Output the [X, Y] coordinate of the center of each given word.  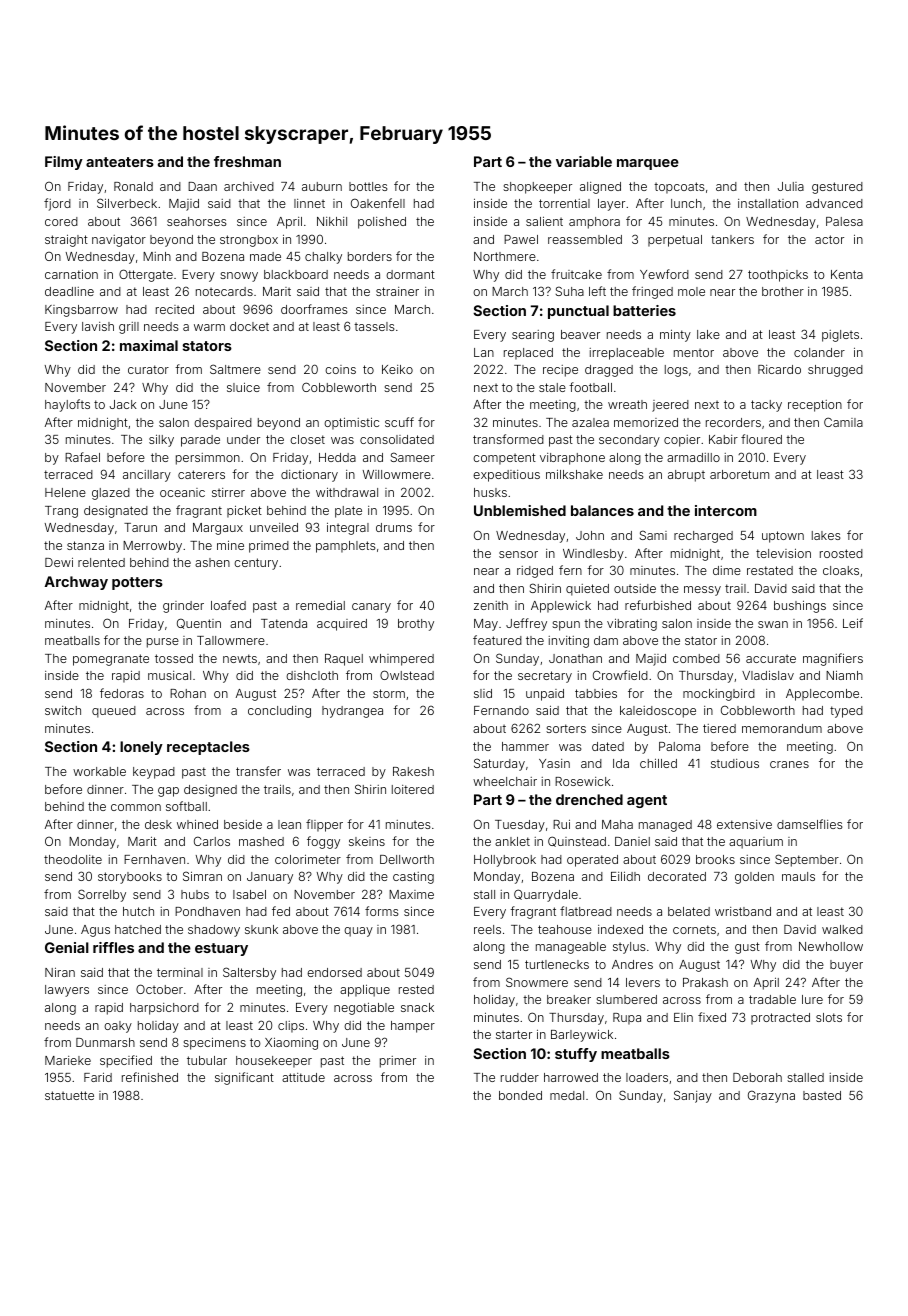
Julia [791, 186]
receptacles [208, 748]
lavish [98, 326]
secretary [545, 677]
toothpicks [778, 276]
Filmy [64, 163]
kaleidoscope [658, 712]
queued [114, 712]
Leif [853, 623]
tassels [374, 326]
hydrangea [352, 712]
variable [584, 161]
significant [244, 1078]
